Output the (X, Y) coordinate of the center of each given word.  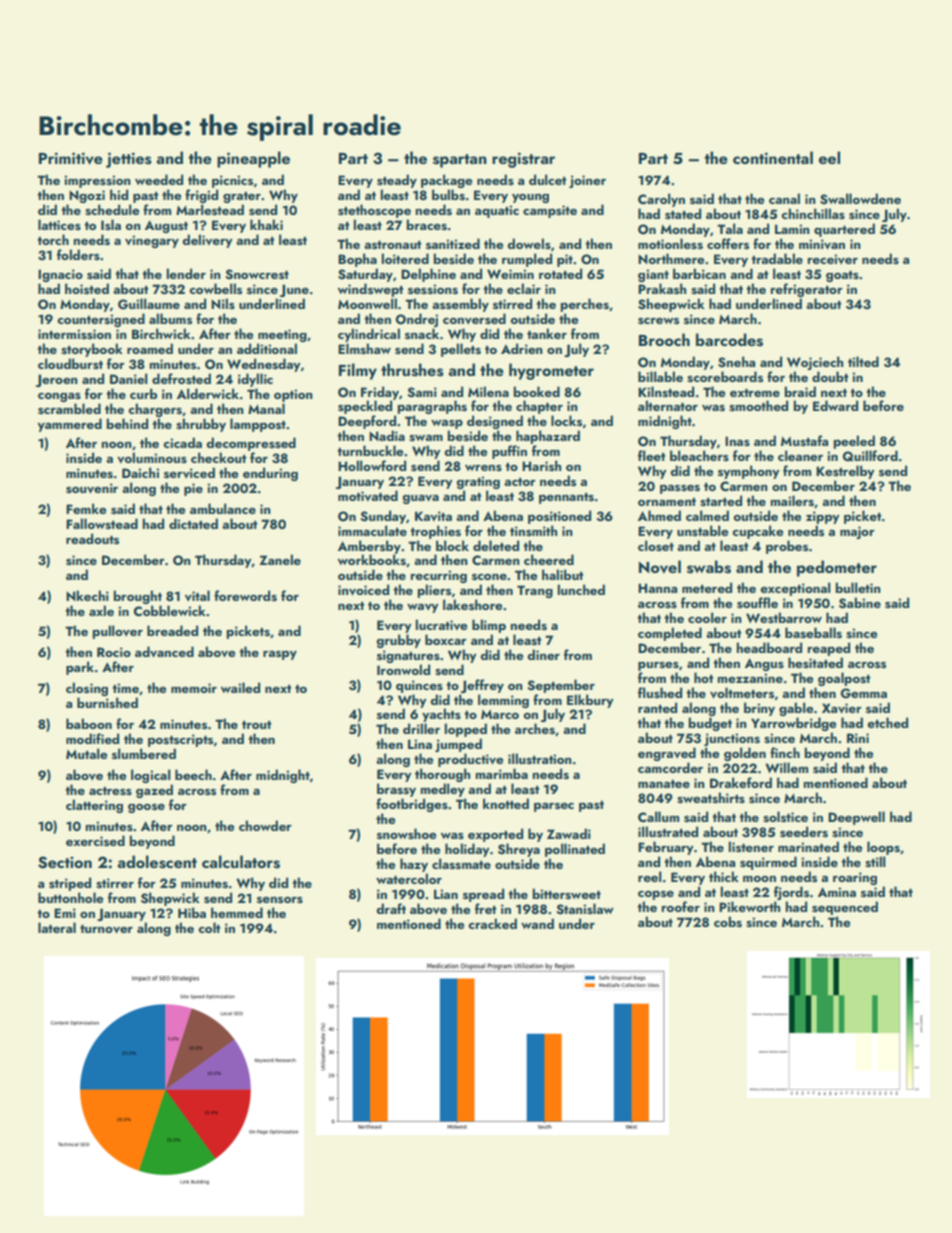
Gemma (864, 693)
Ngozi (87, 196)
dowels (529, 243)
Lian (446, 894)
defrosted (181, 378)
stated (683, 213)
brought (138, 597)
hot (704, 677)
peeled (854, 442)
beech (193, 774)
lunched (581, 589)
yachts (441, 715)
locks (566, 420)
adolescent (157, 862)
